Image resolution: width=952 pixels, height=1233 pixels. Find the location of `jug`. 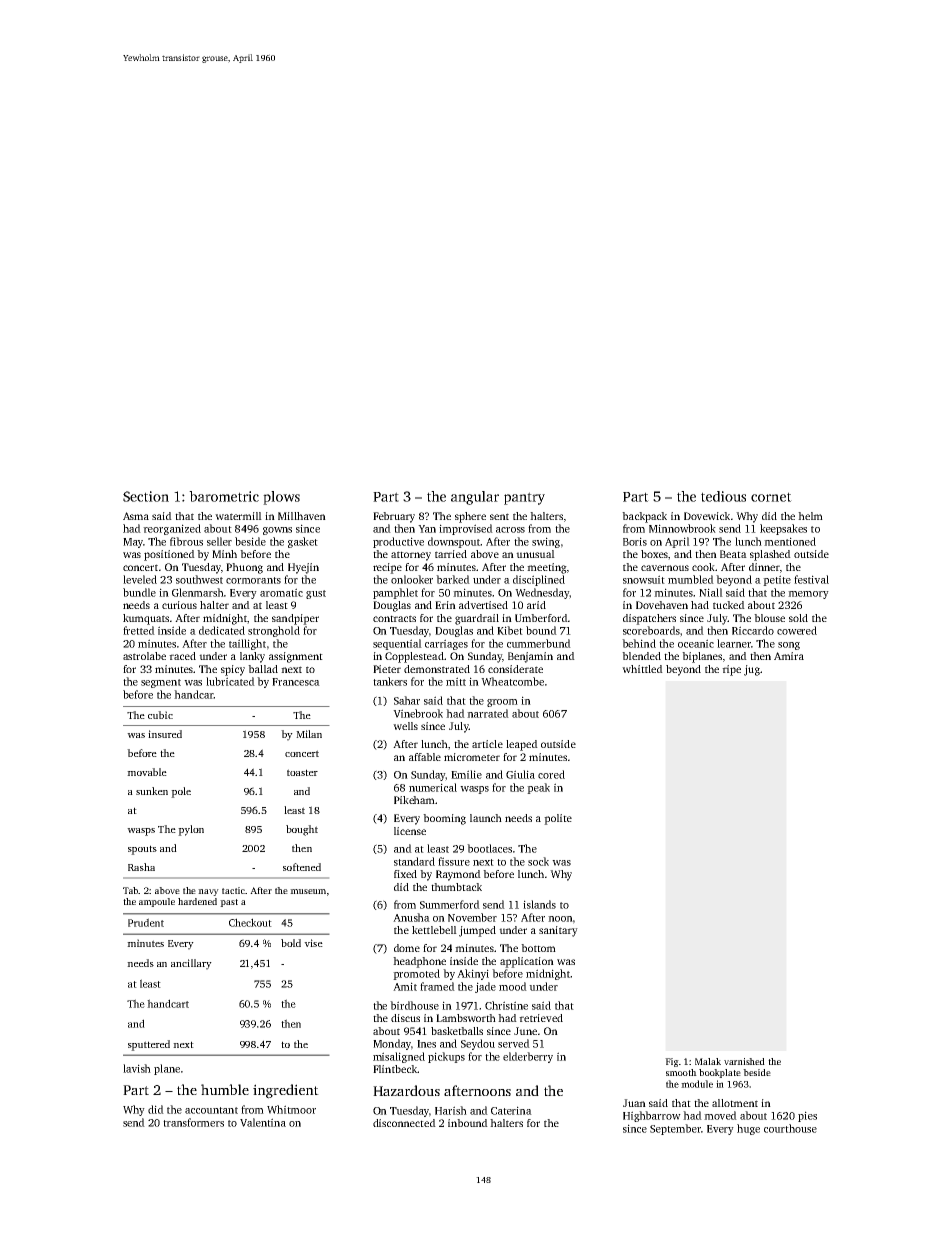

jug is located at coordinates (752, 670).
